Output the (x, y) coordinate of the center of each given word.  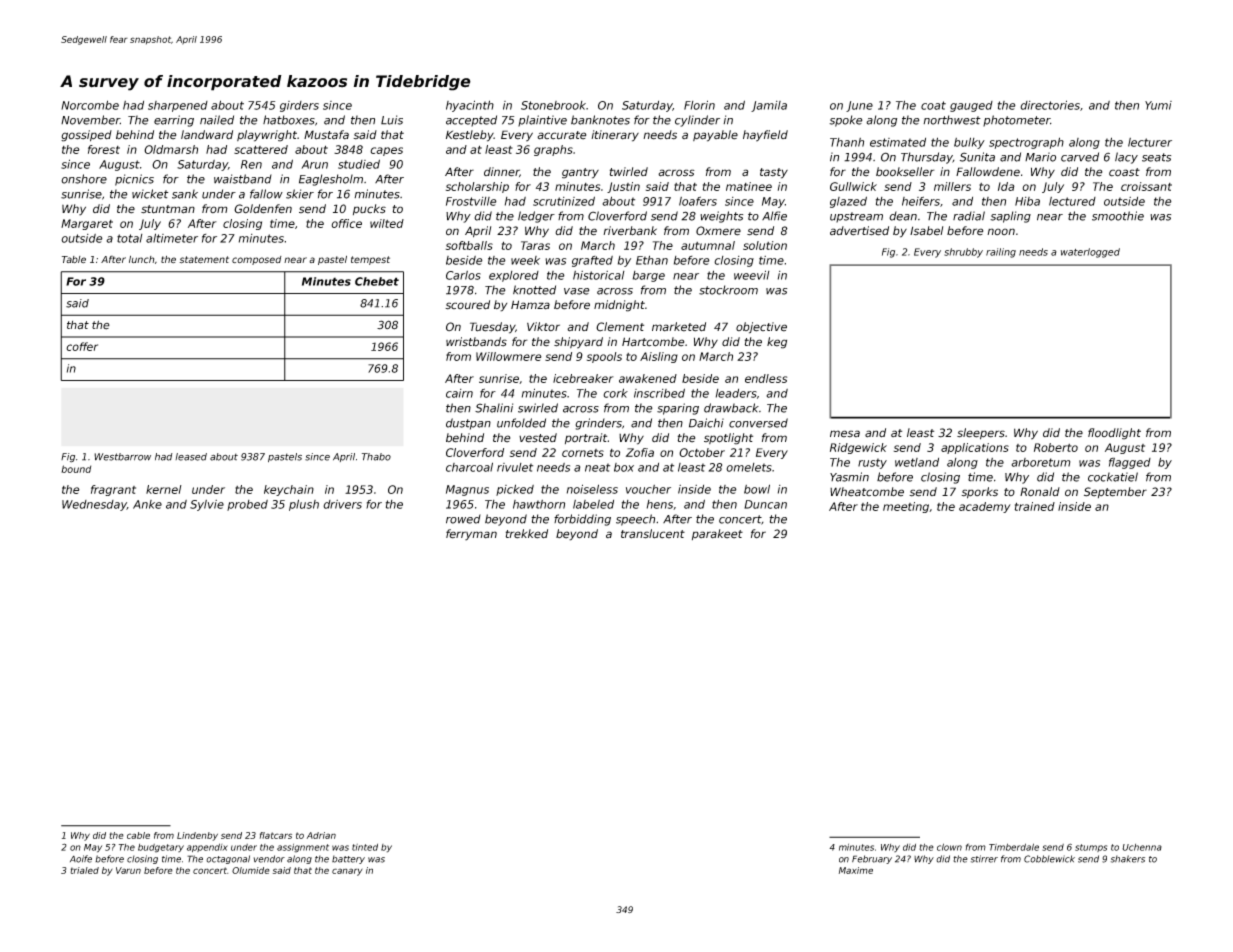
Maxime (856, 870)
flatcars (276, 835)
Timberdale (1014, 847)
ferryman (471, 535)
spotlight (728, 439)
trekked (527, 534)
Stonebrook (553, 105)
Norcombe (90, 105)
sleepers (981, 434)
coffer (82, 346)
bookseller (905, 172)
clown (949, 847)
